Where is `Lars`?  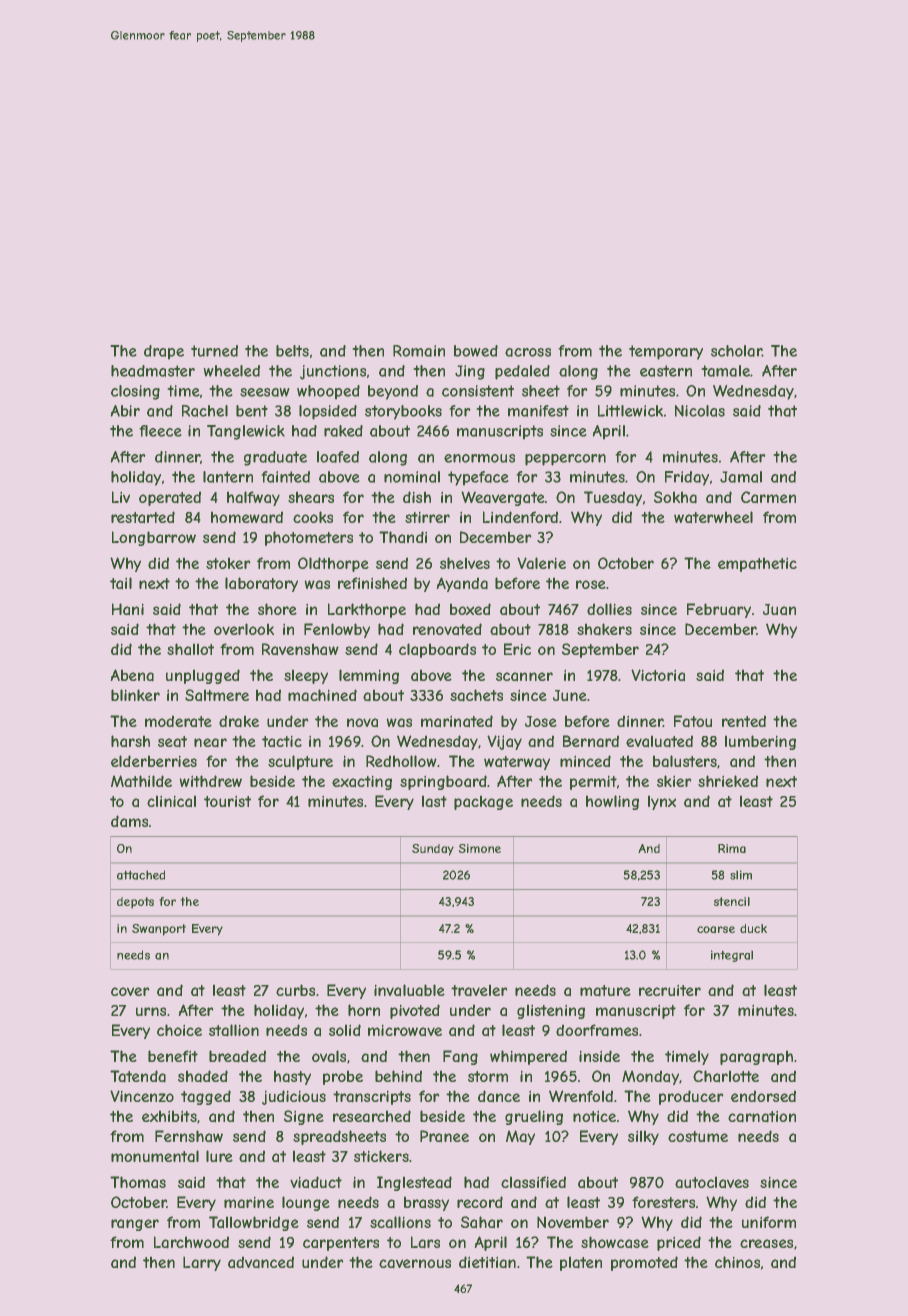 Lars is located at coordinates (425, 1242).
